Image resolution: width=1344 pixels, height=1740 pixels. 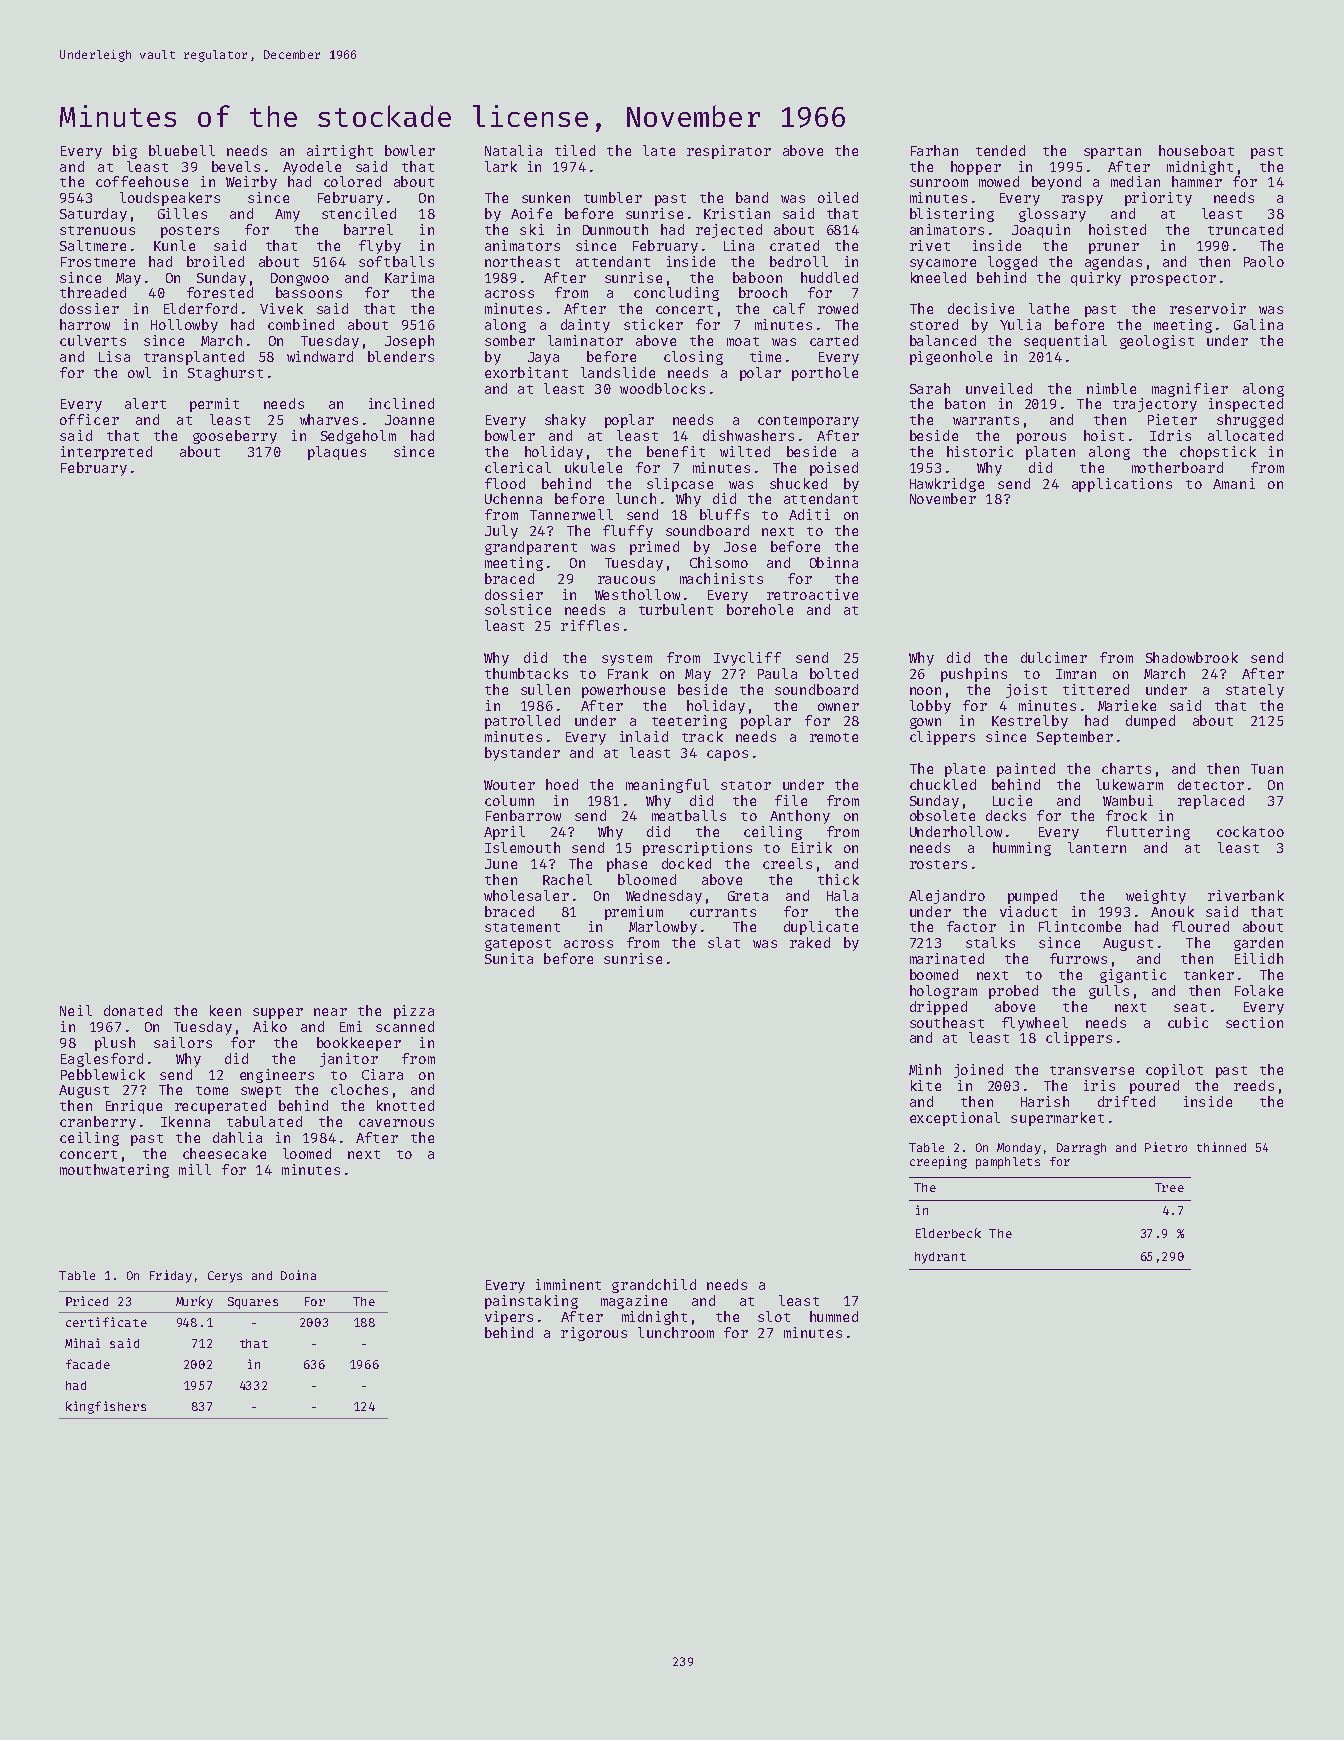 What do you see at coordinates (1019, 1149) in the page?
I see `Monday` at bounding box center [1019, 1149].
